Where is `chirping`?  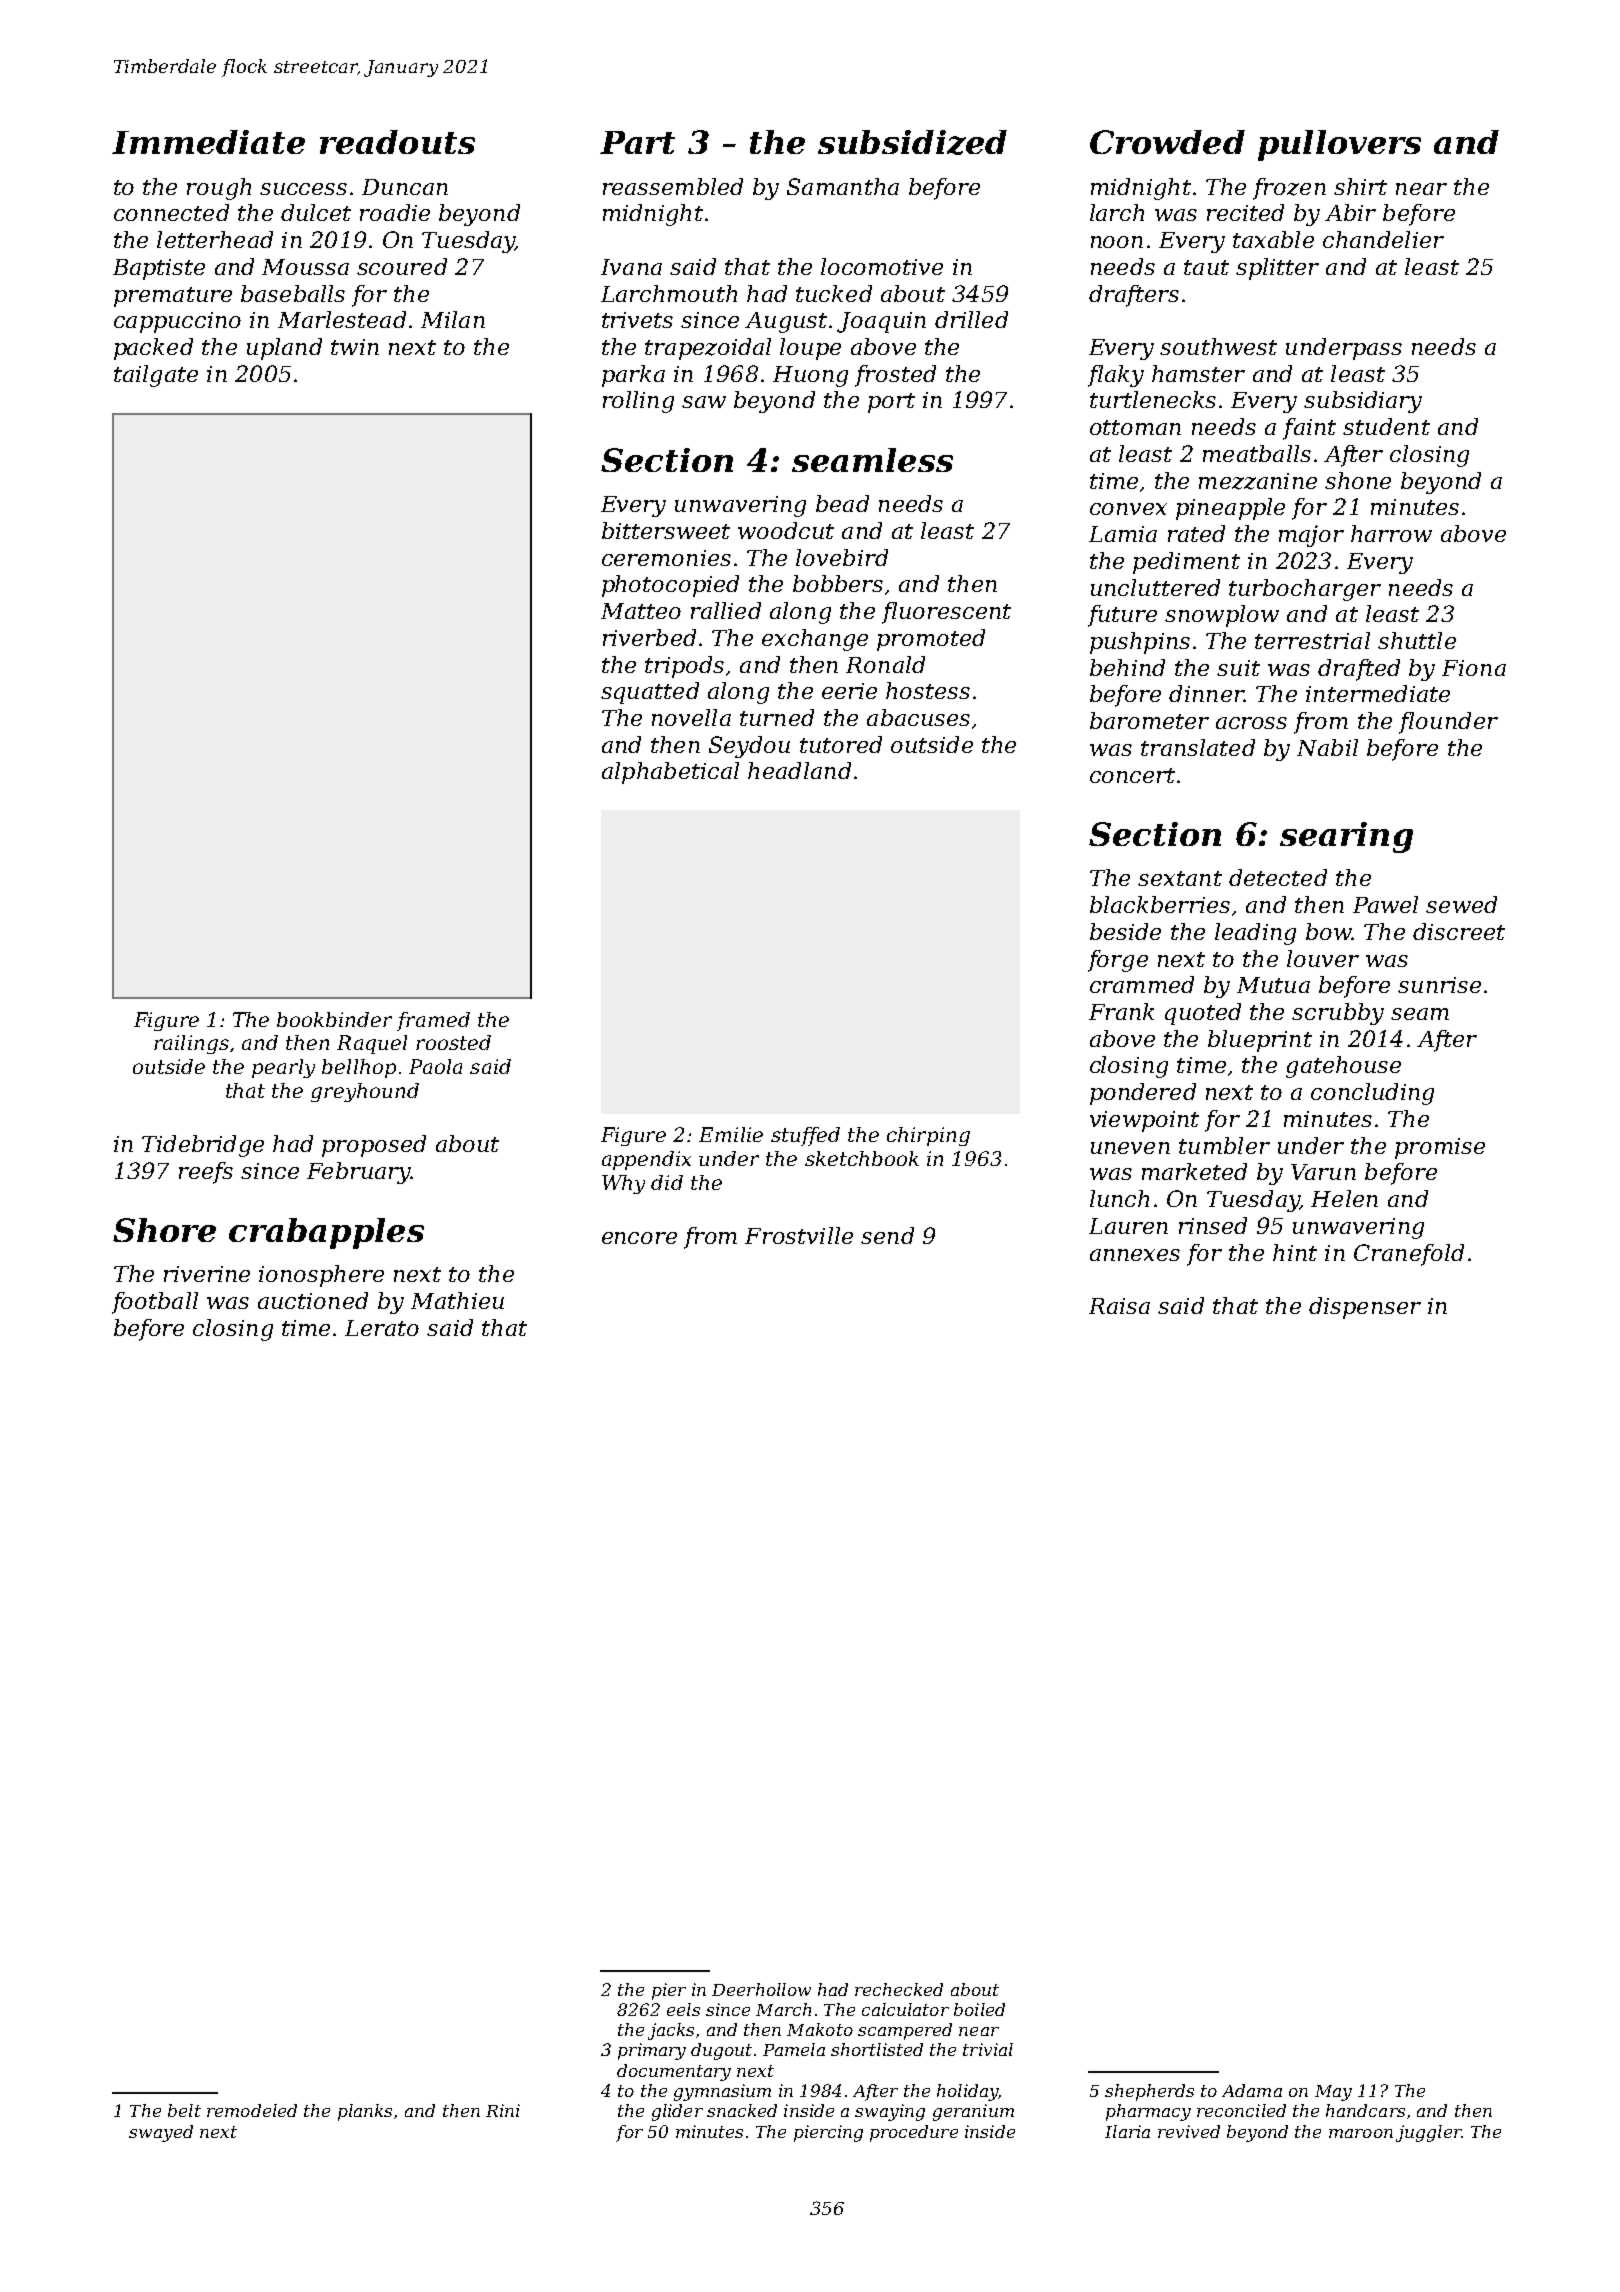 chirping is located at coordinates (928, 1136).
